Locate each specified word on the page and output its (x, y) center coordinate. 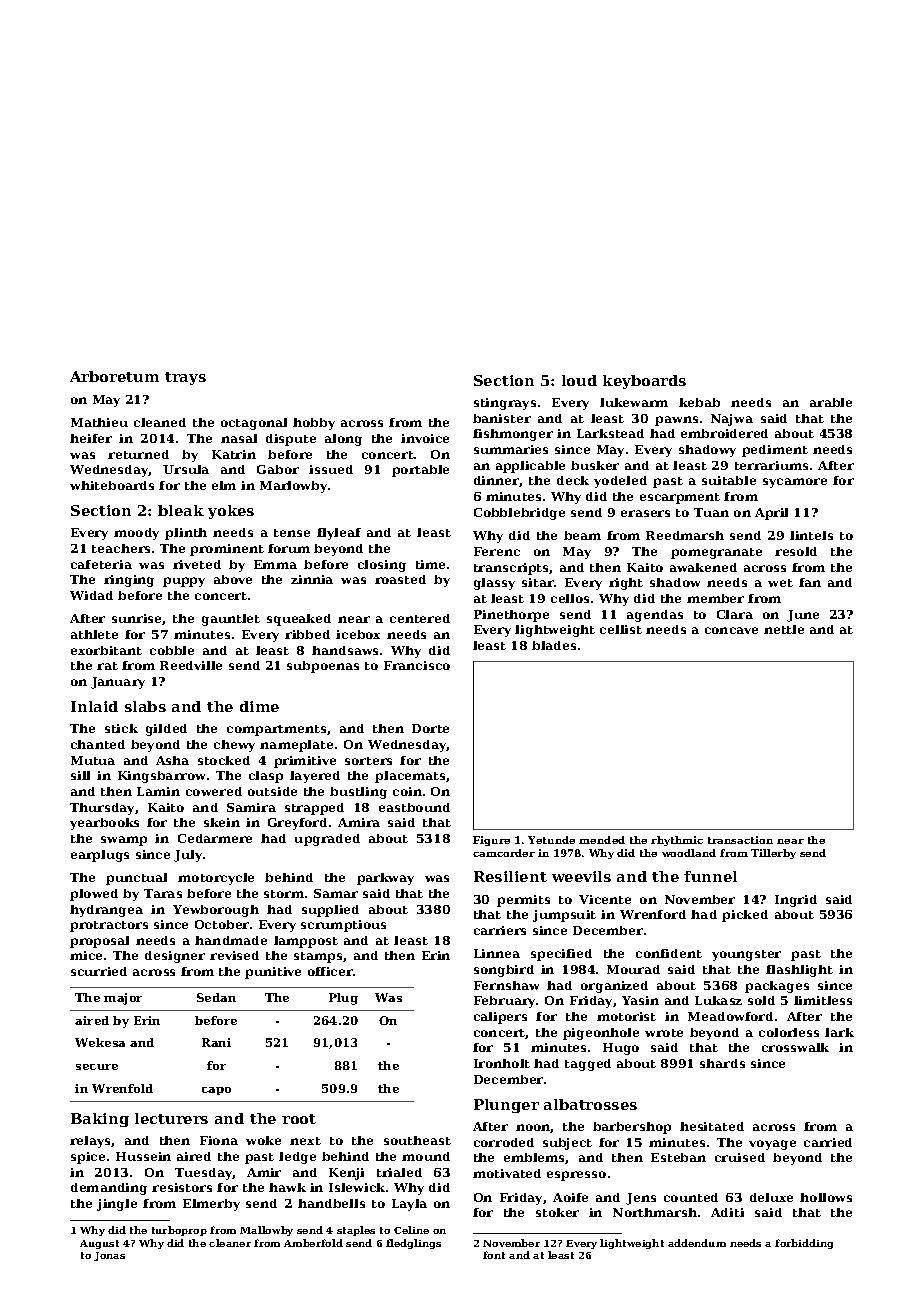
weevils (581, 876)
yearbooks (104, 824)
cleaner (230, 1243)
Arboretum (114, 376)
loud (579, 380)
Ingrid (796, 901)
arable (831, 402)
